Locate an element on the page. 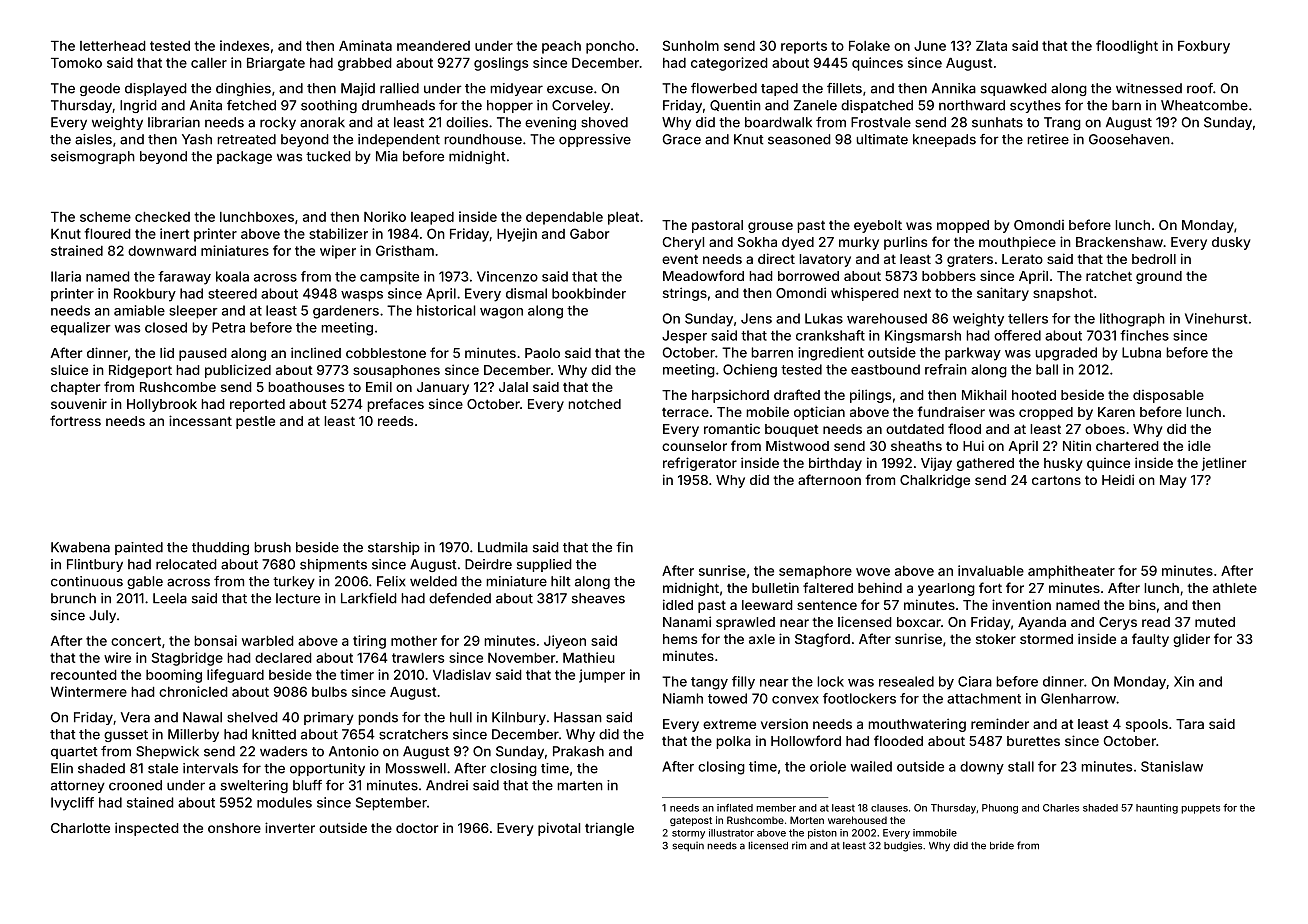 The width and height of the page is (1308, 924). Chalkridge is located at coordinates (935, 481).
